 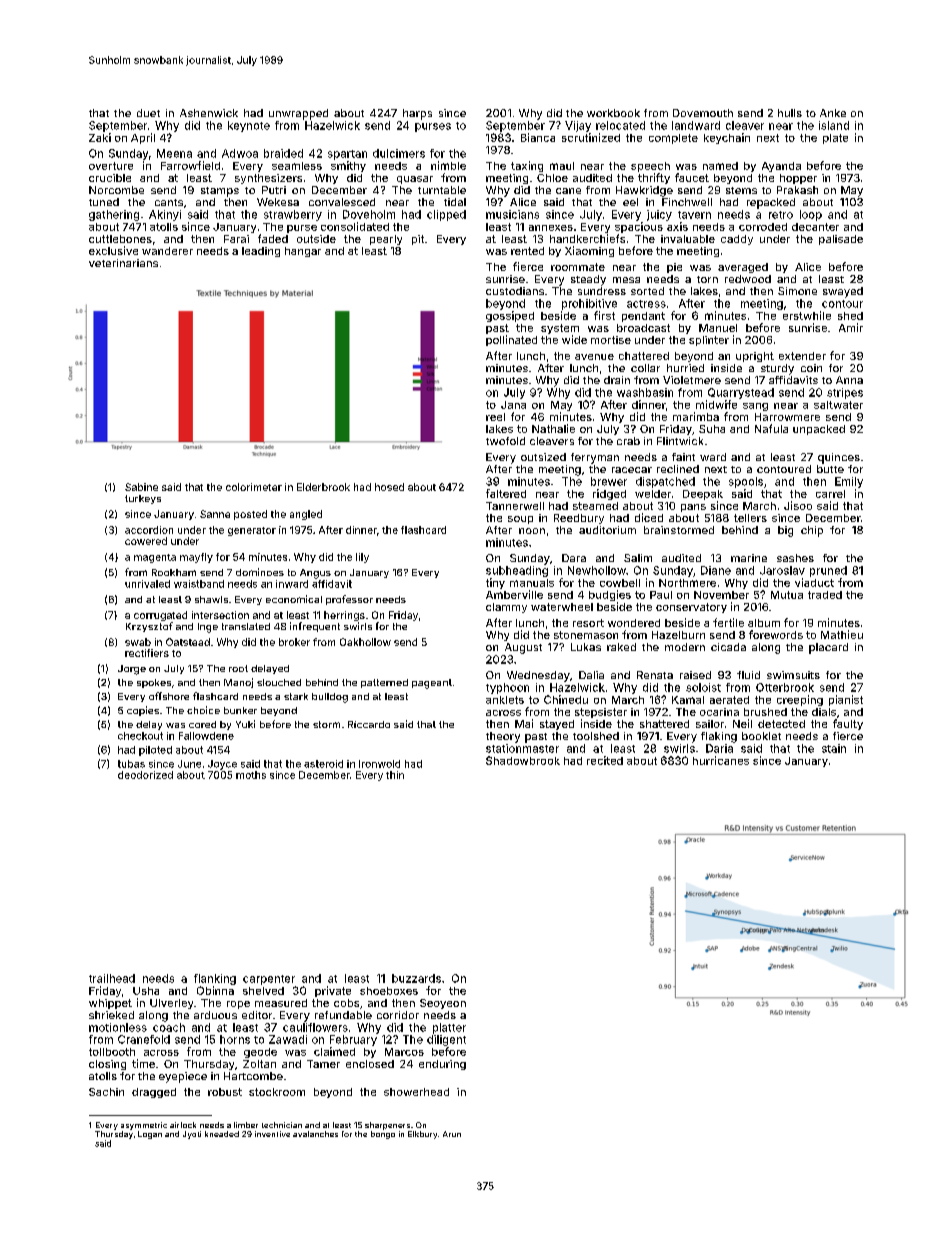 I want to click on choice, so click(x=203, y=710).
